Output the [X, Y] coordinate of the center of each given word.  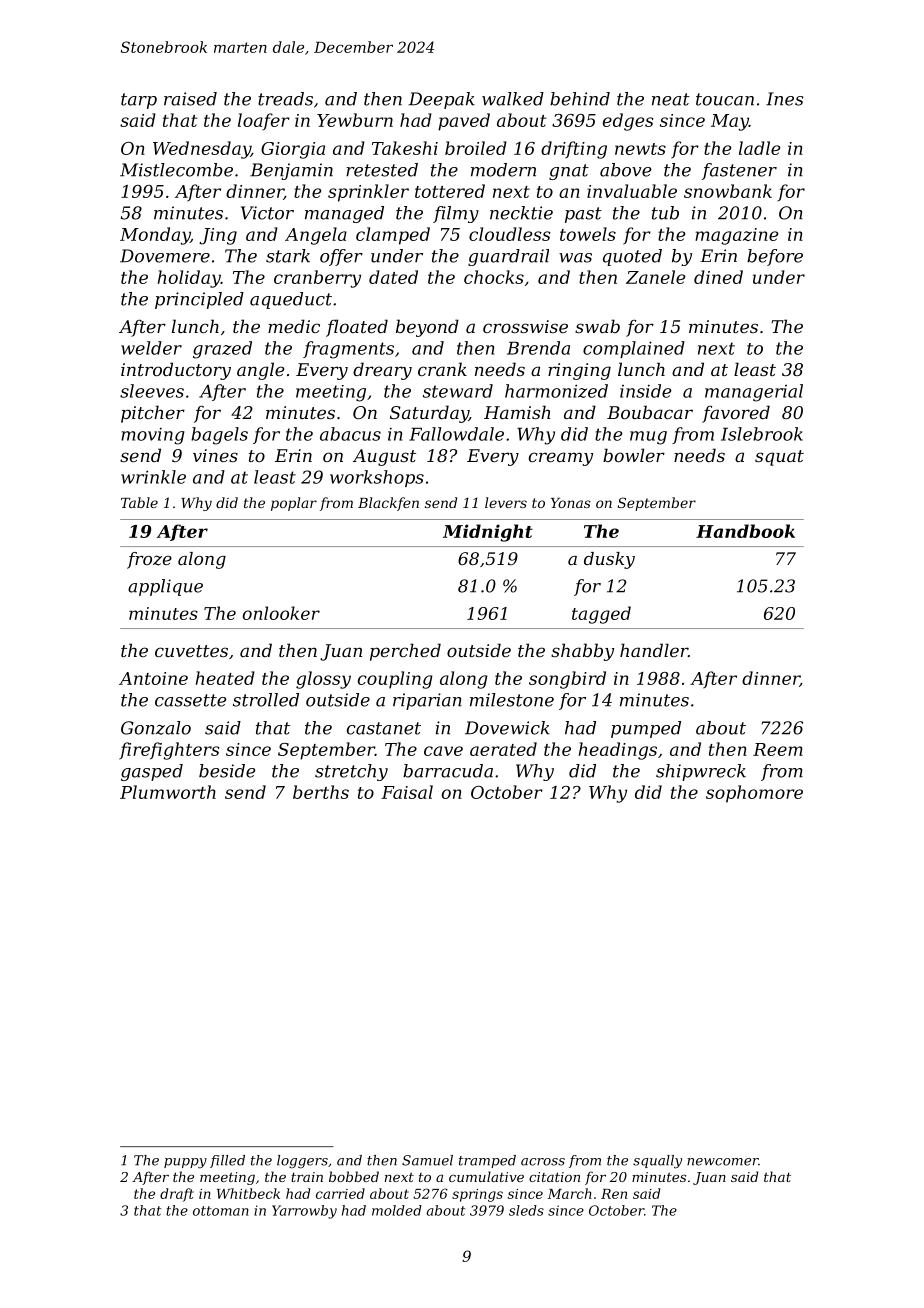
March [569, 1193]
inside [646, 391]
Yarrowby [304, 1212]
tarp [139, 101]
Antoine [153, 678]
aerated [503, 749]
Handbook [745, 531]
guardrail [508, 257]
